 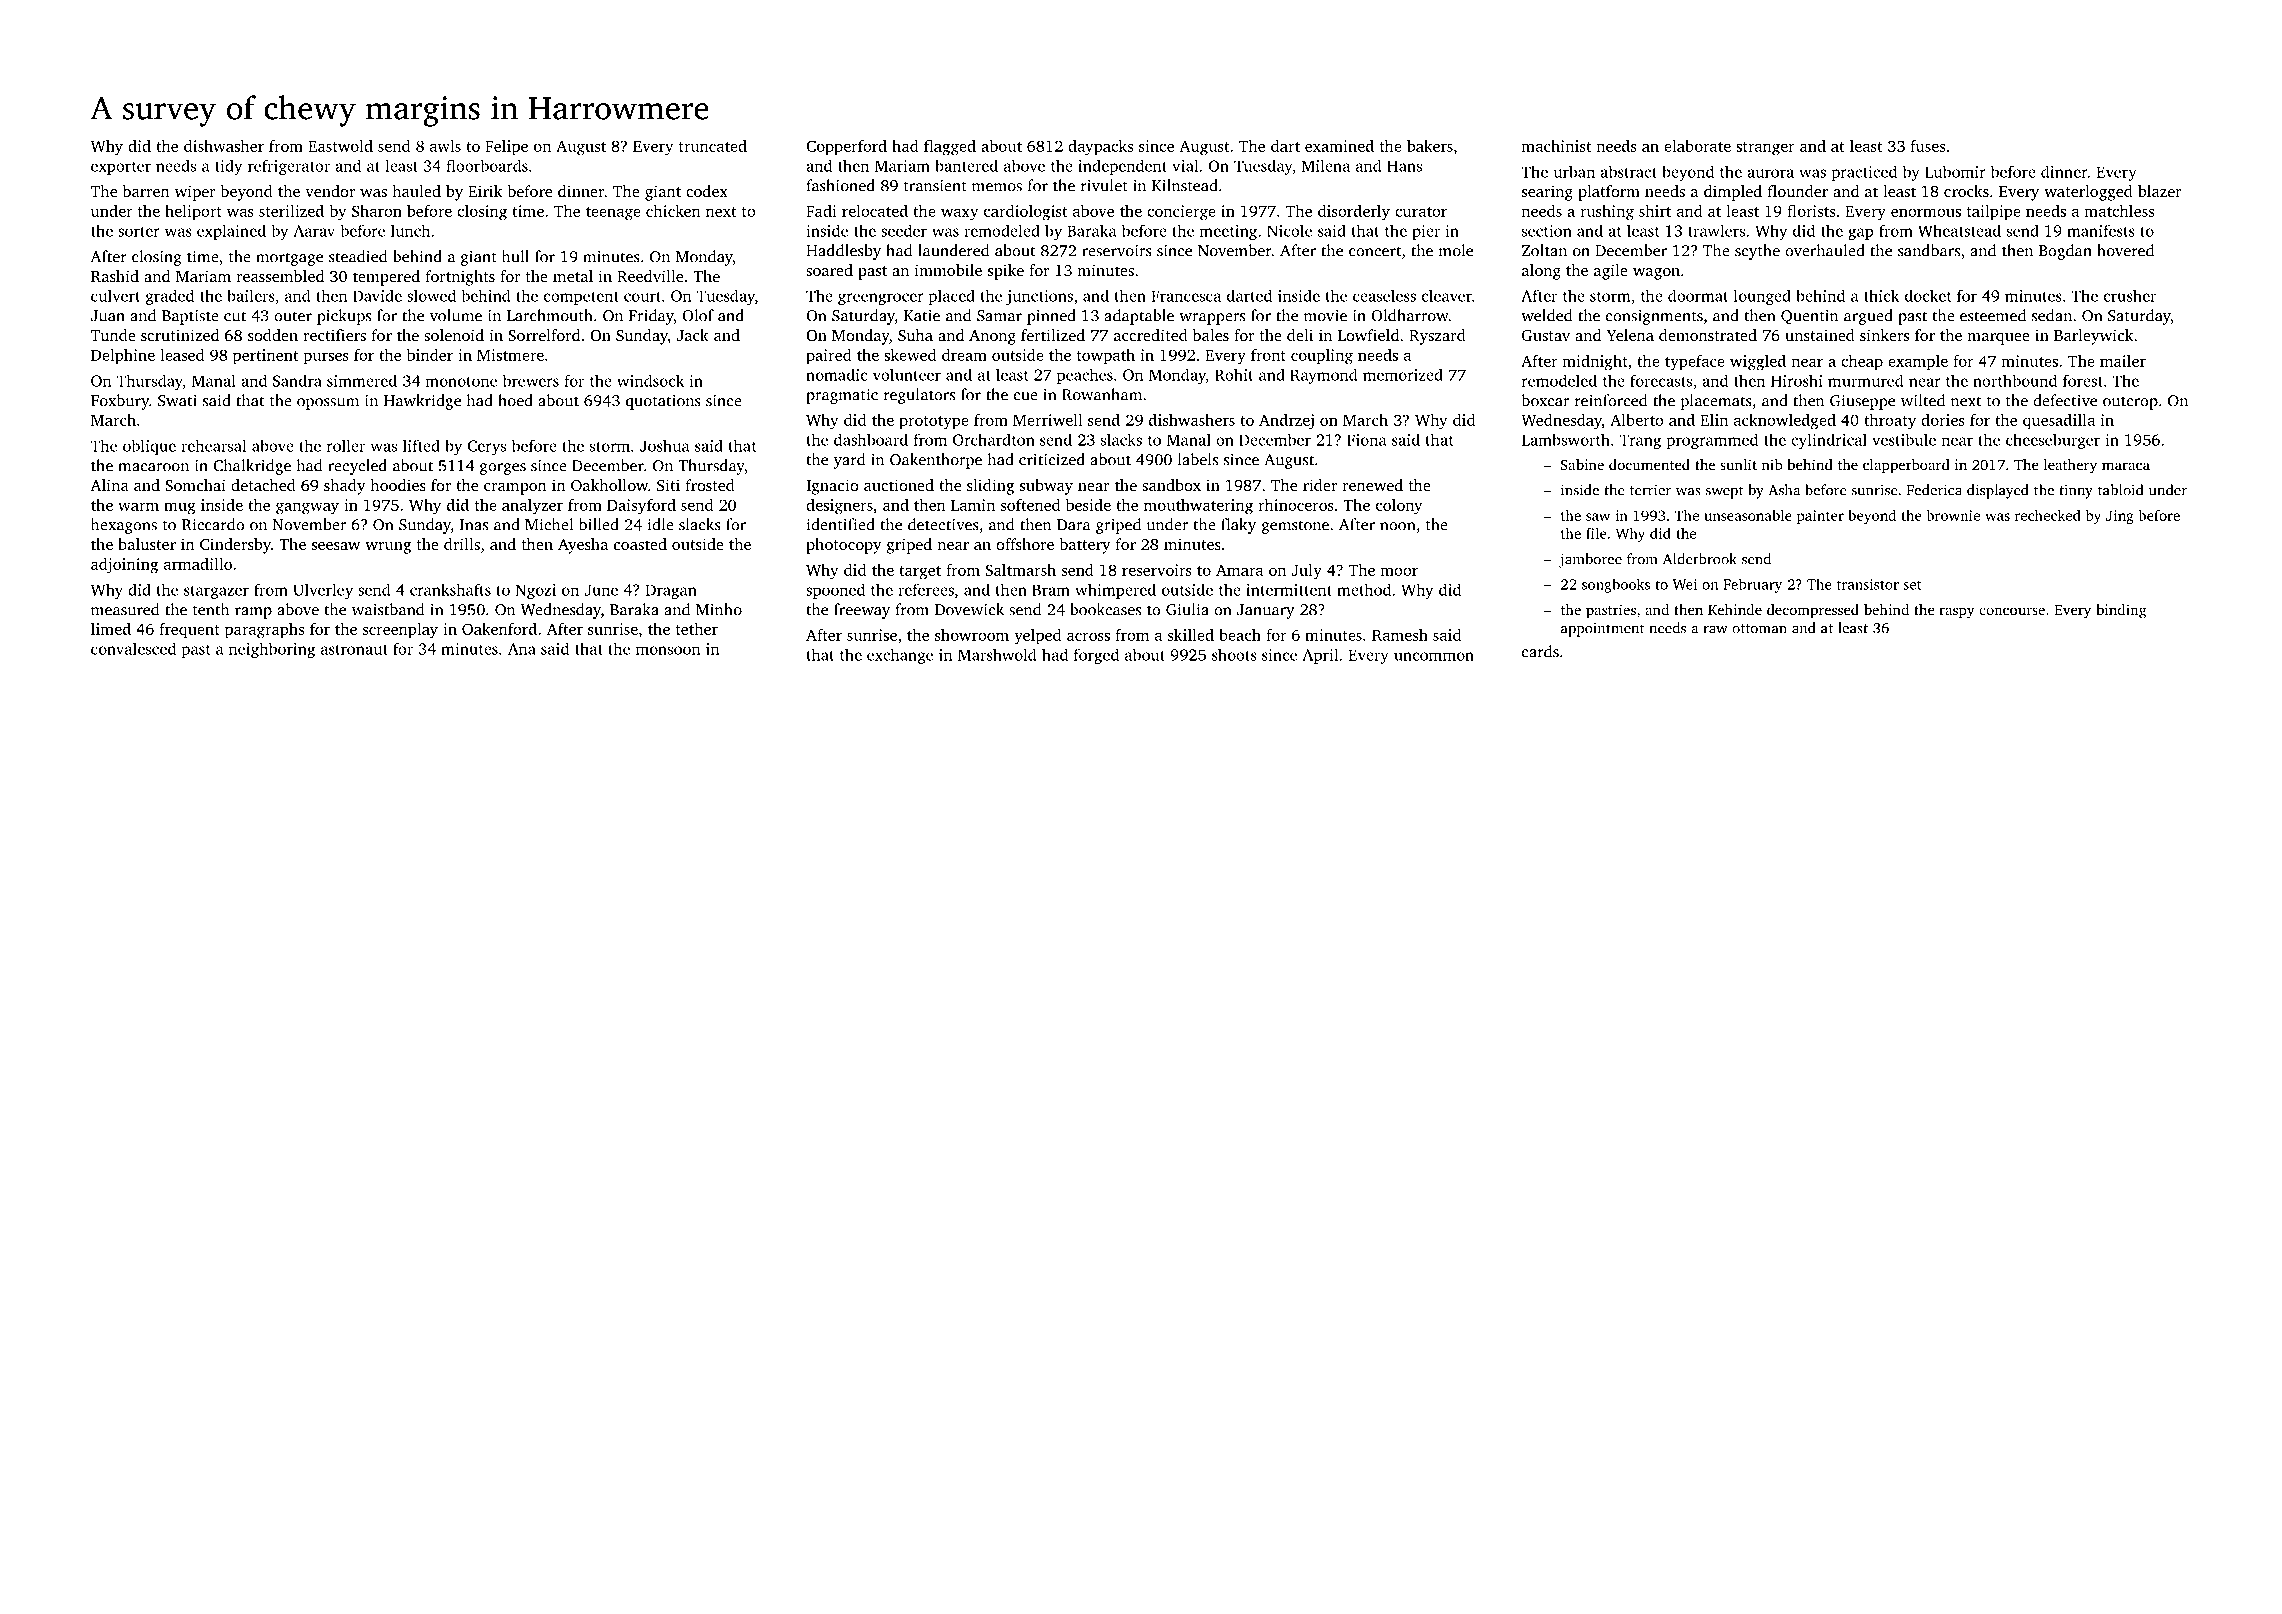 I want to click on solenoid, so click(x=454, y=335).
